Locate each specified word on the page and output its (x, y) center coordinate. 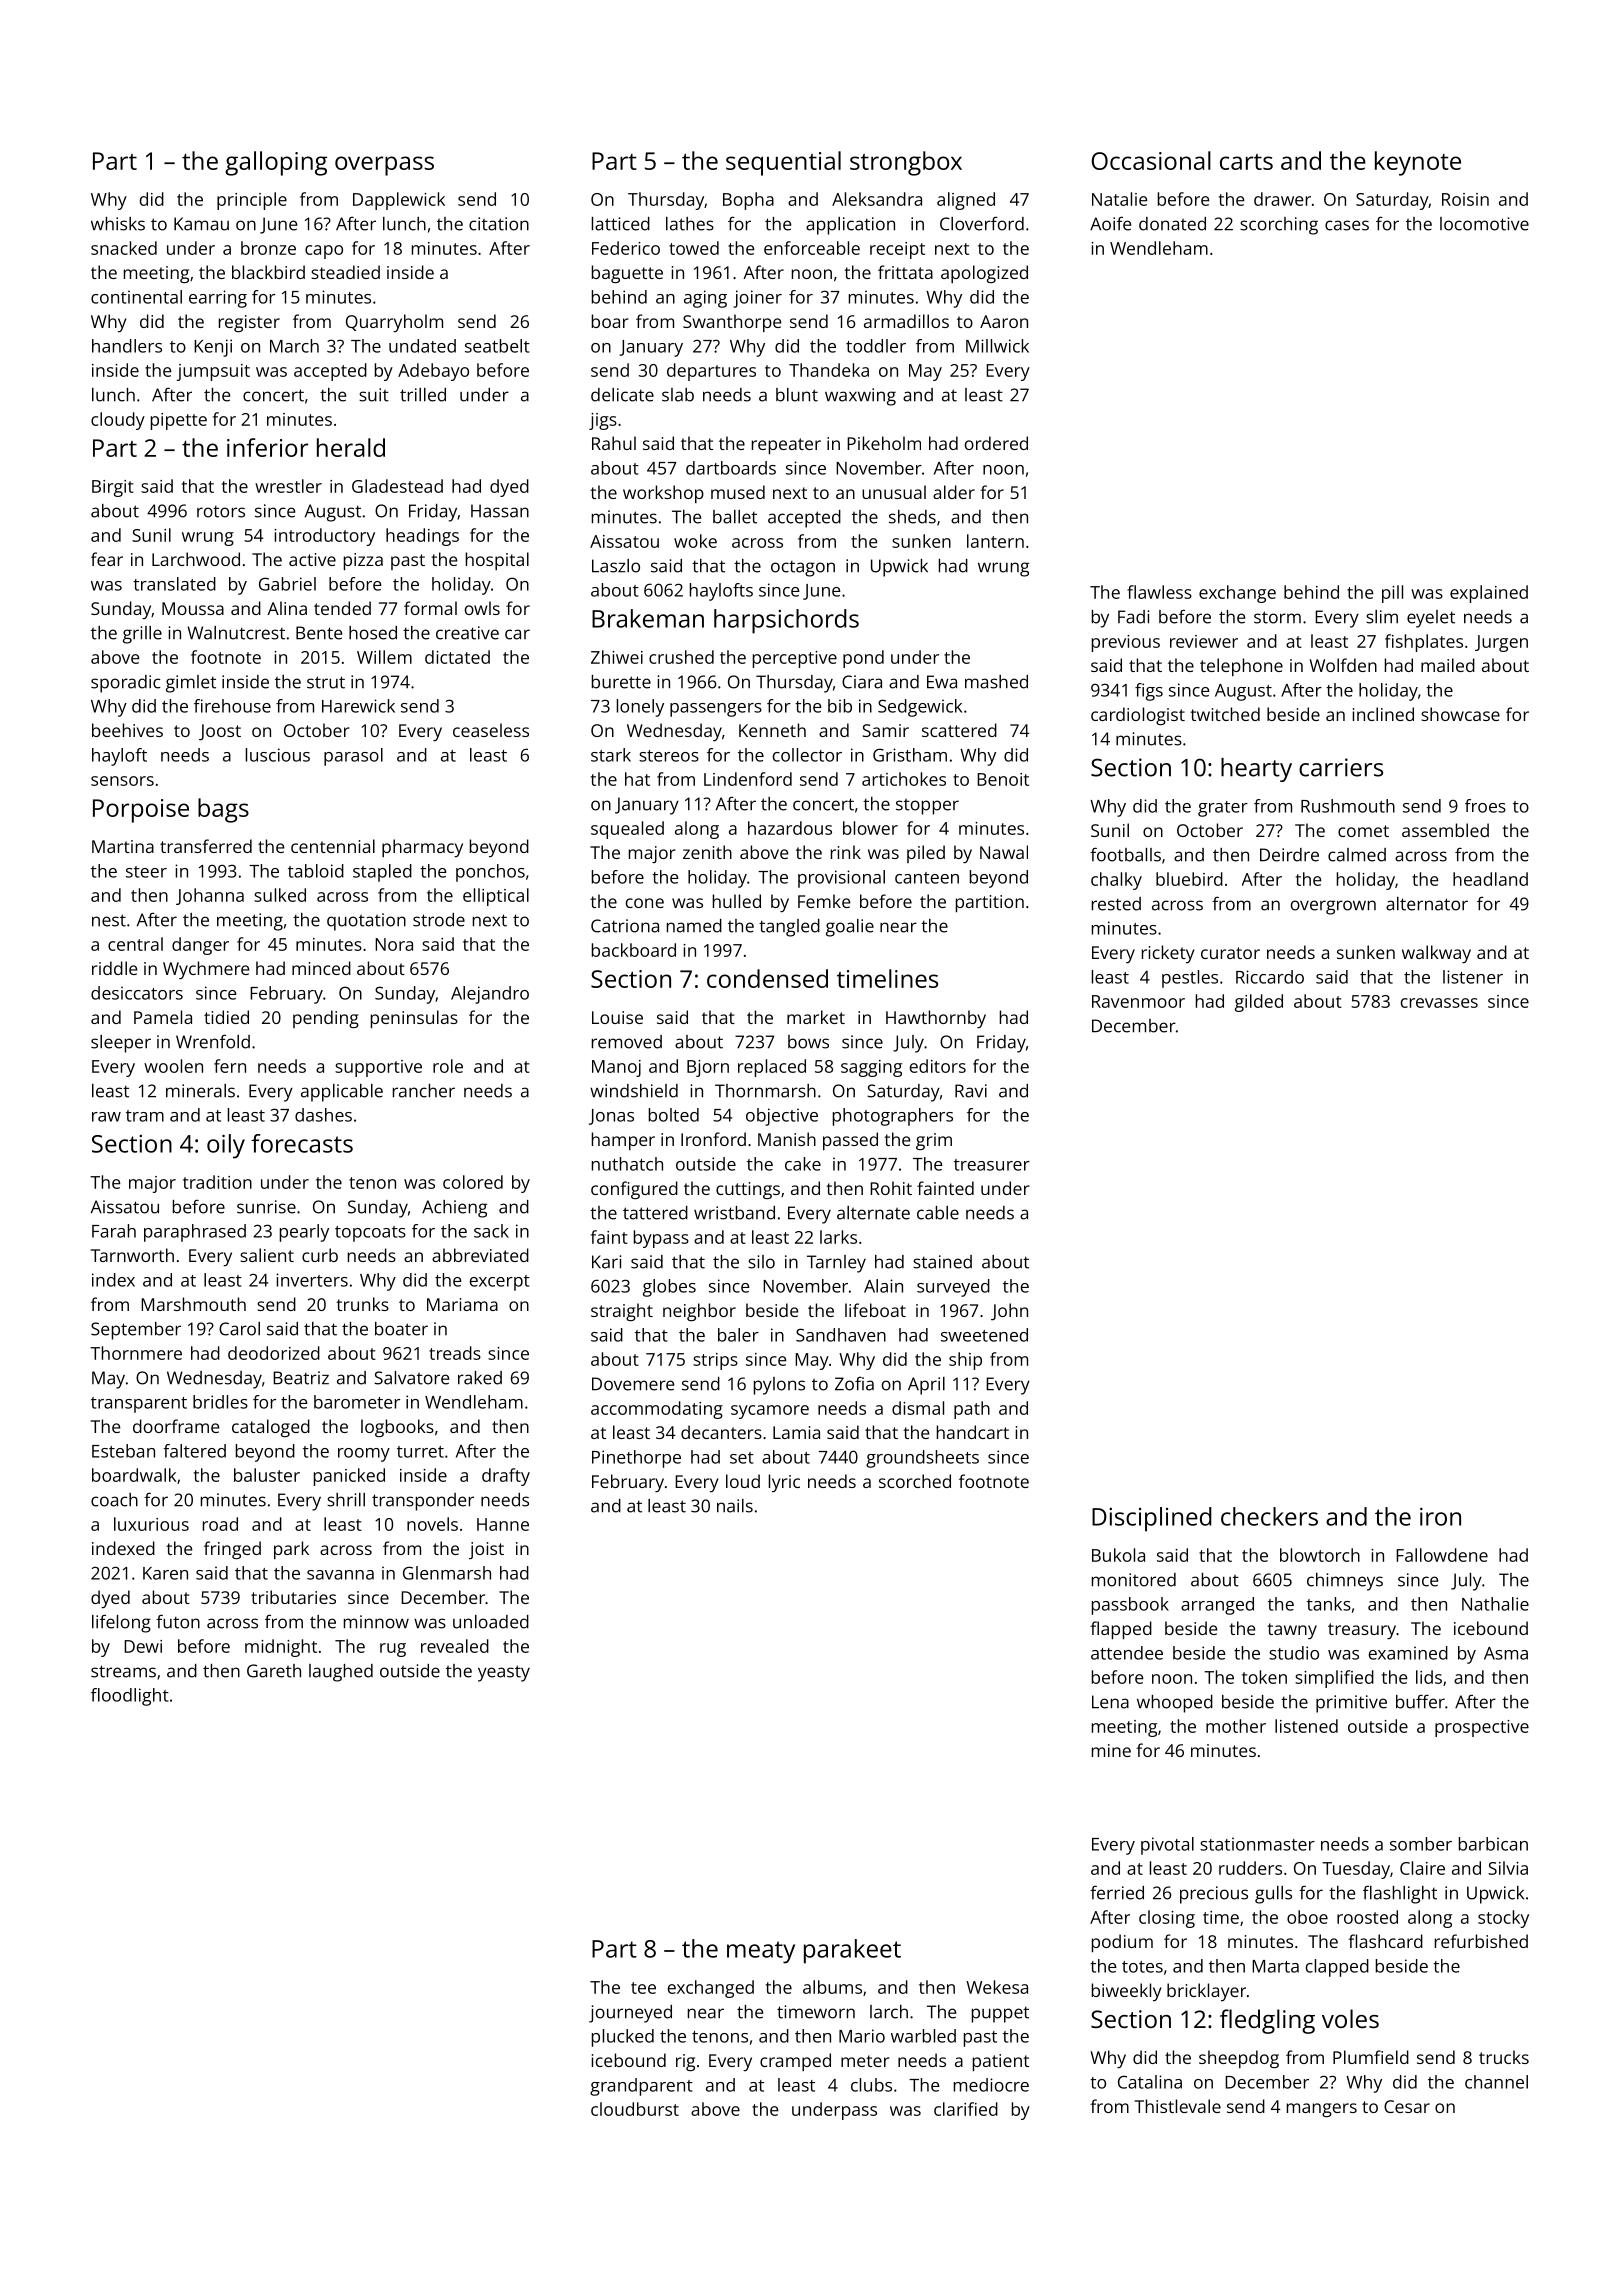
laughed (341, 1673)
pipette (179, 421)
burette (621, 682)
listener (1473, 977)
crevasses (1439, 1003)
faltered (194, 1451)
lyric (784, 1483)
